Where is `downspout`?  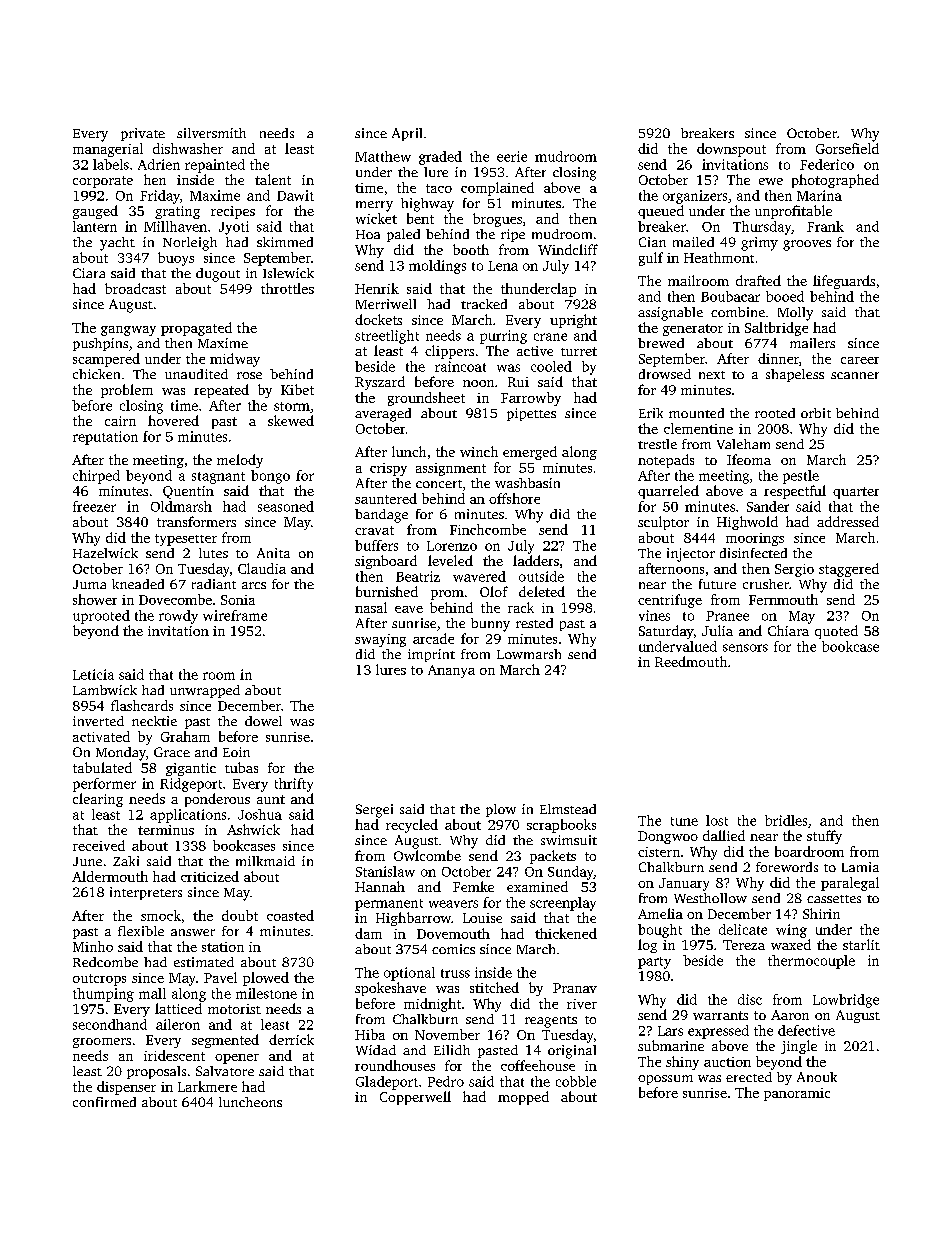
downspout is located at coordinates (731, 150).
